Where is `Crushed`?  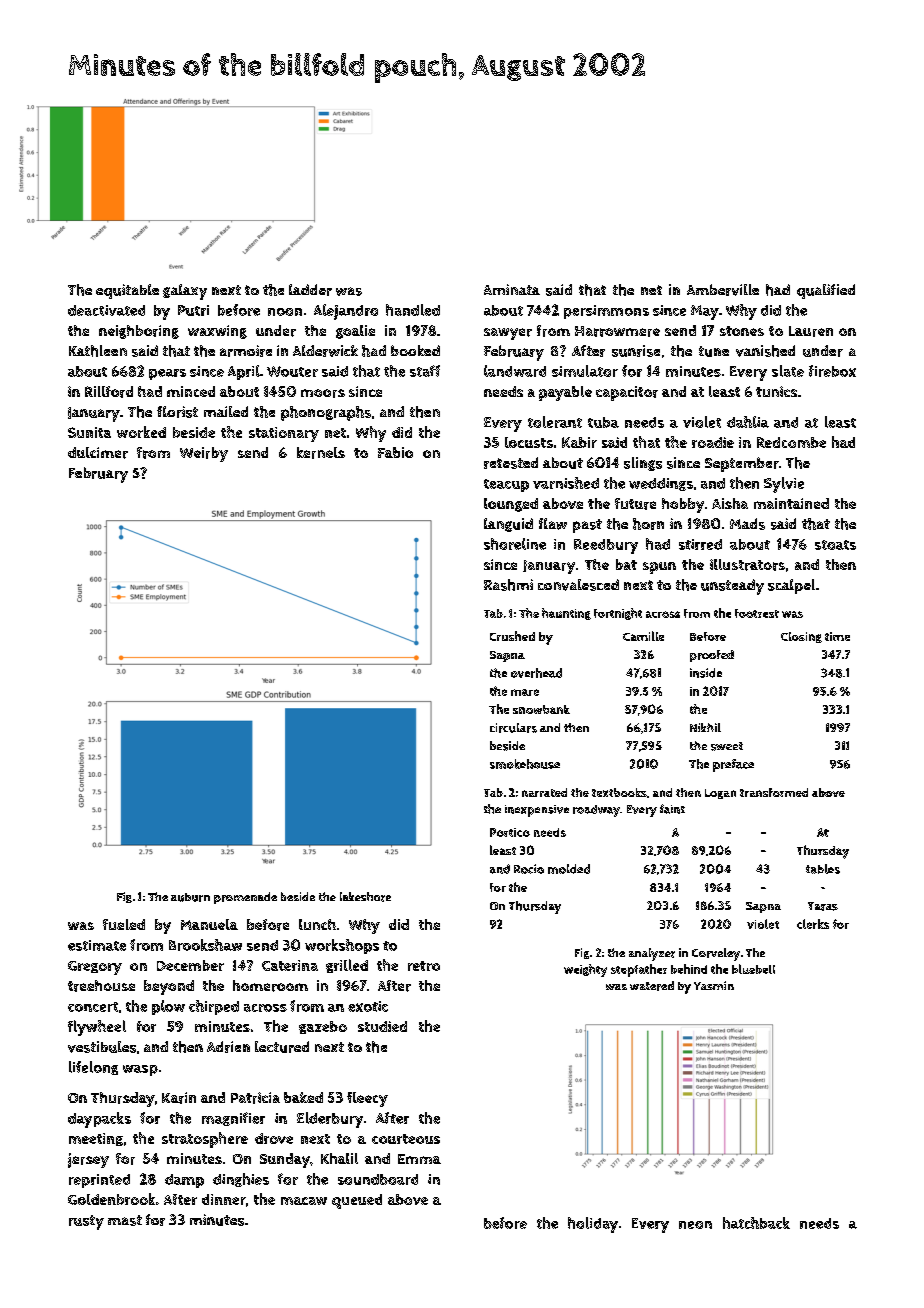 Crushed is located at coordinates (512, 636).
